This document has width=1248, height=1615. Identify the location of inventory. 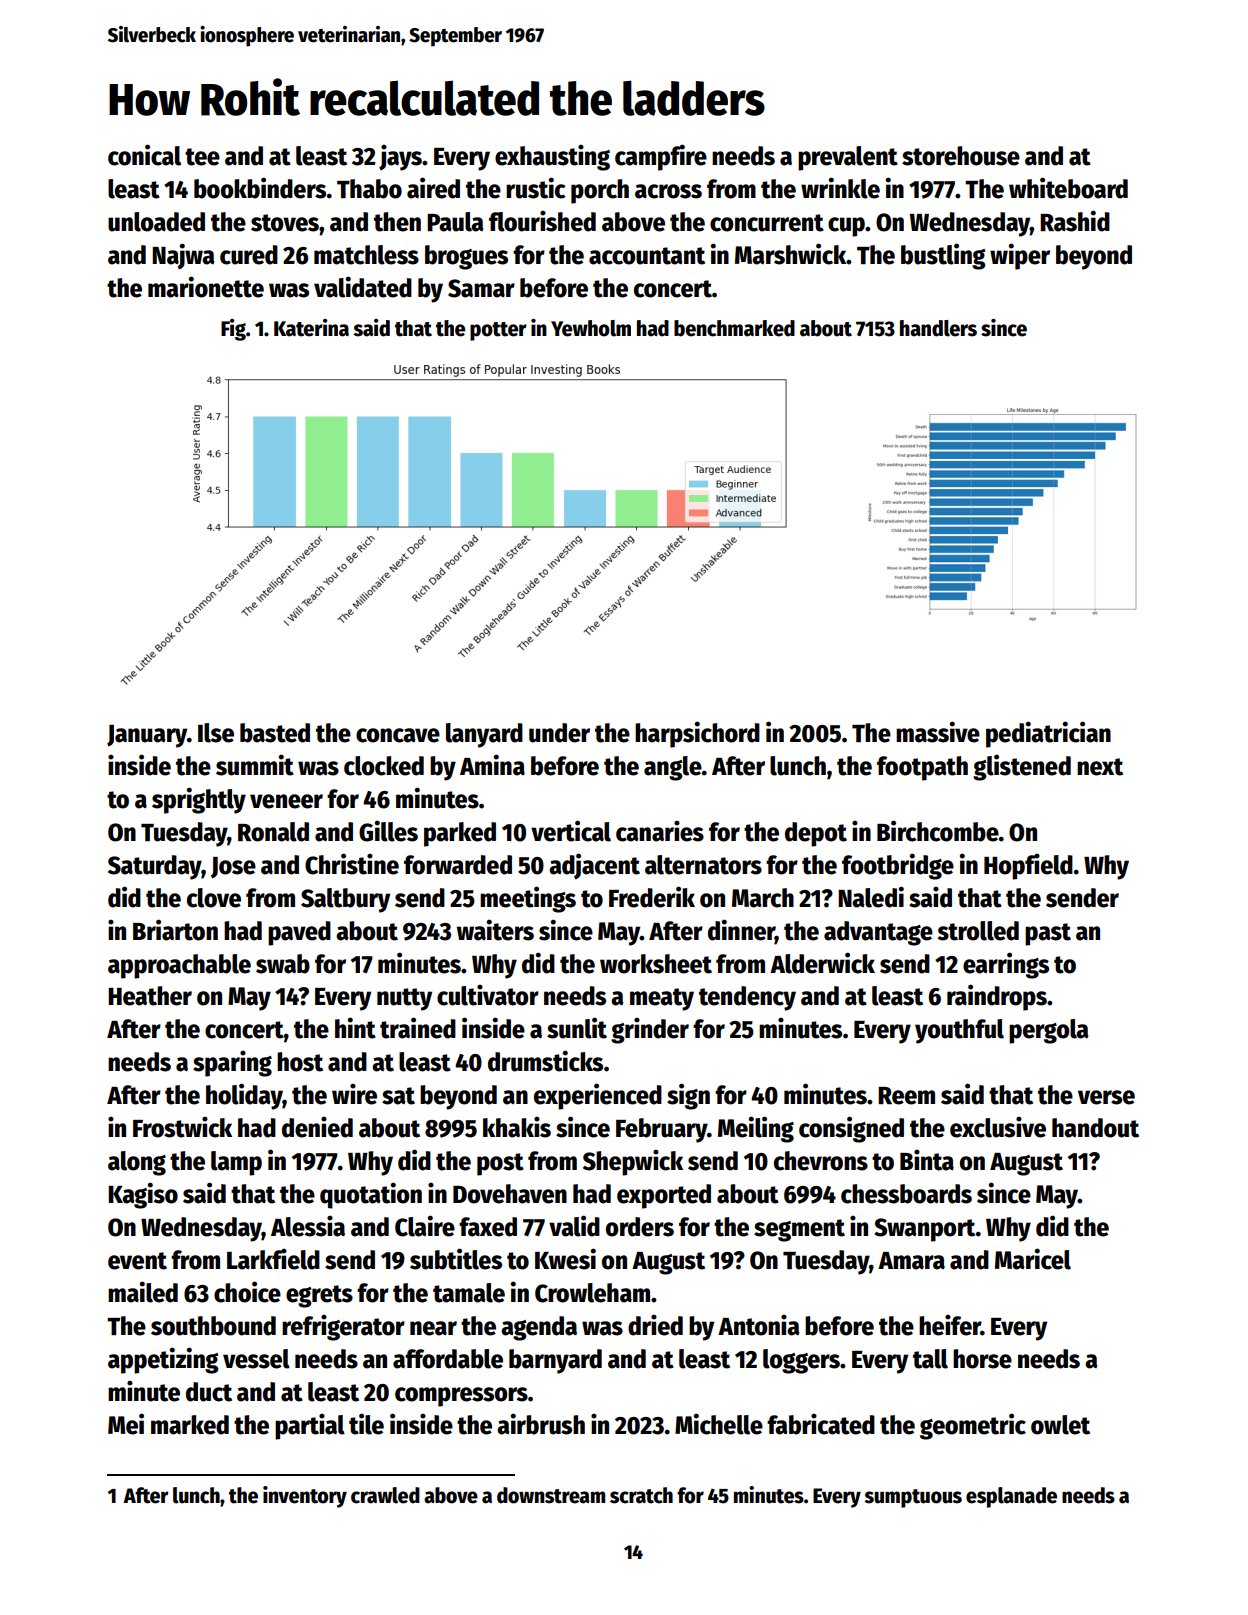
(305, 1497).
